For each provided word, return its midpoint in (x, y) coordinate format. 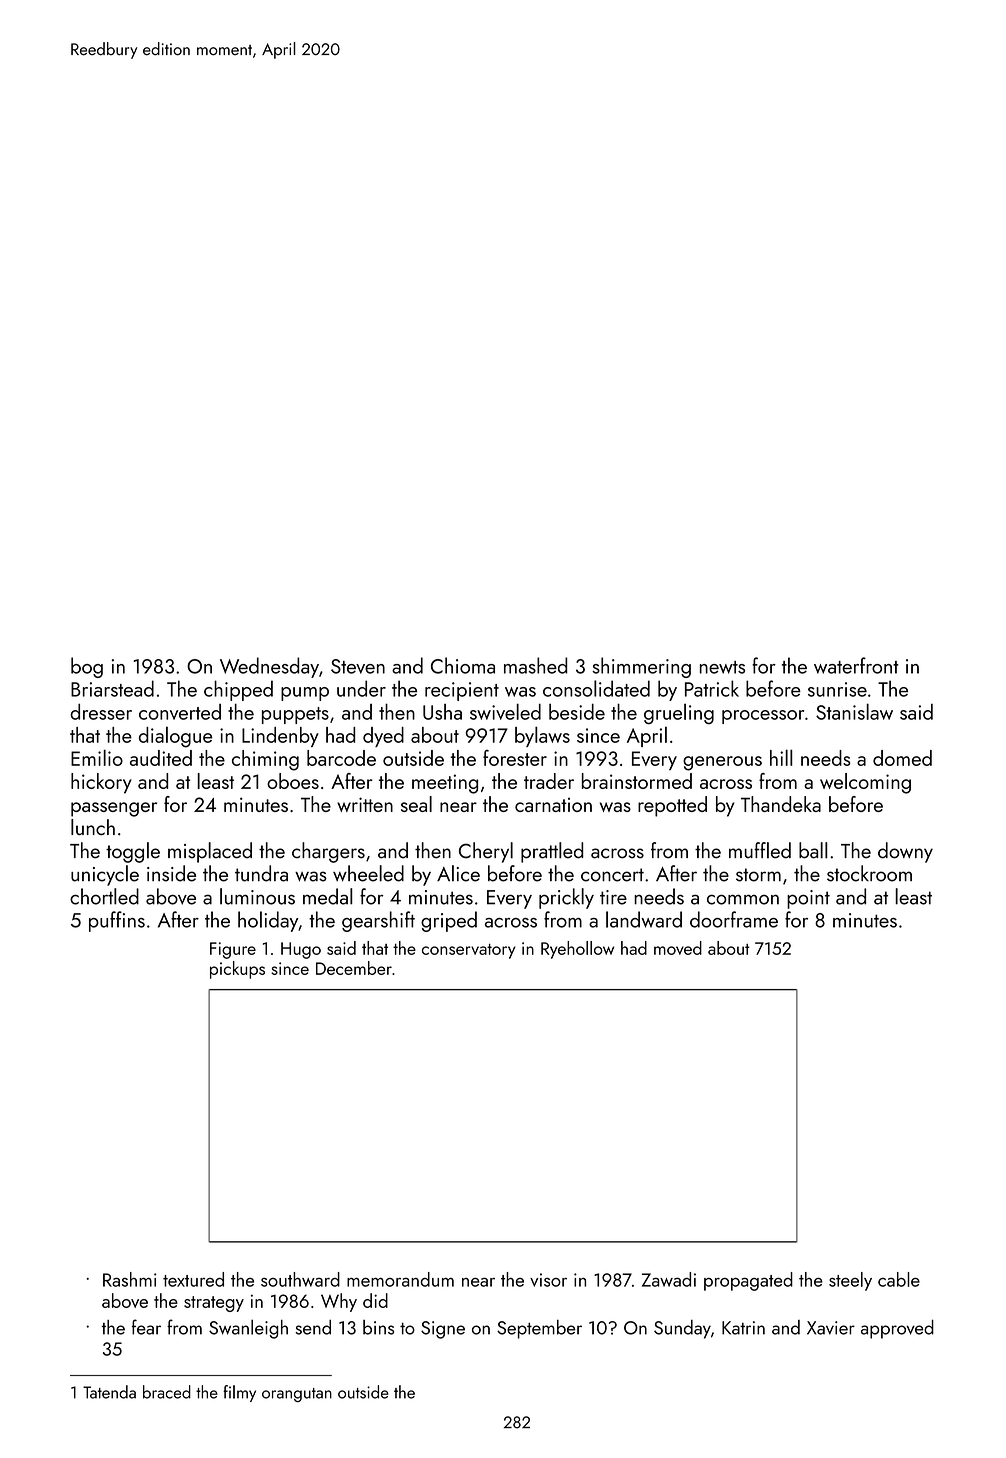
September (539, 1329)
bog (87, 667)
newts (722, 667)
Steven (358, 666)
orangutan (297, 1395)
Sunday (682, 1329)
